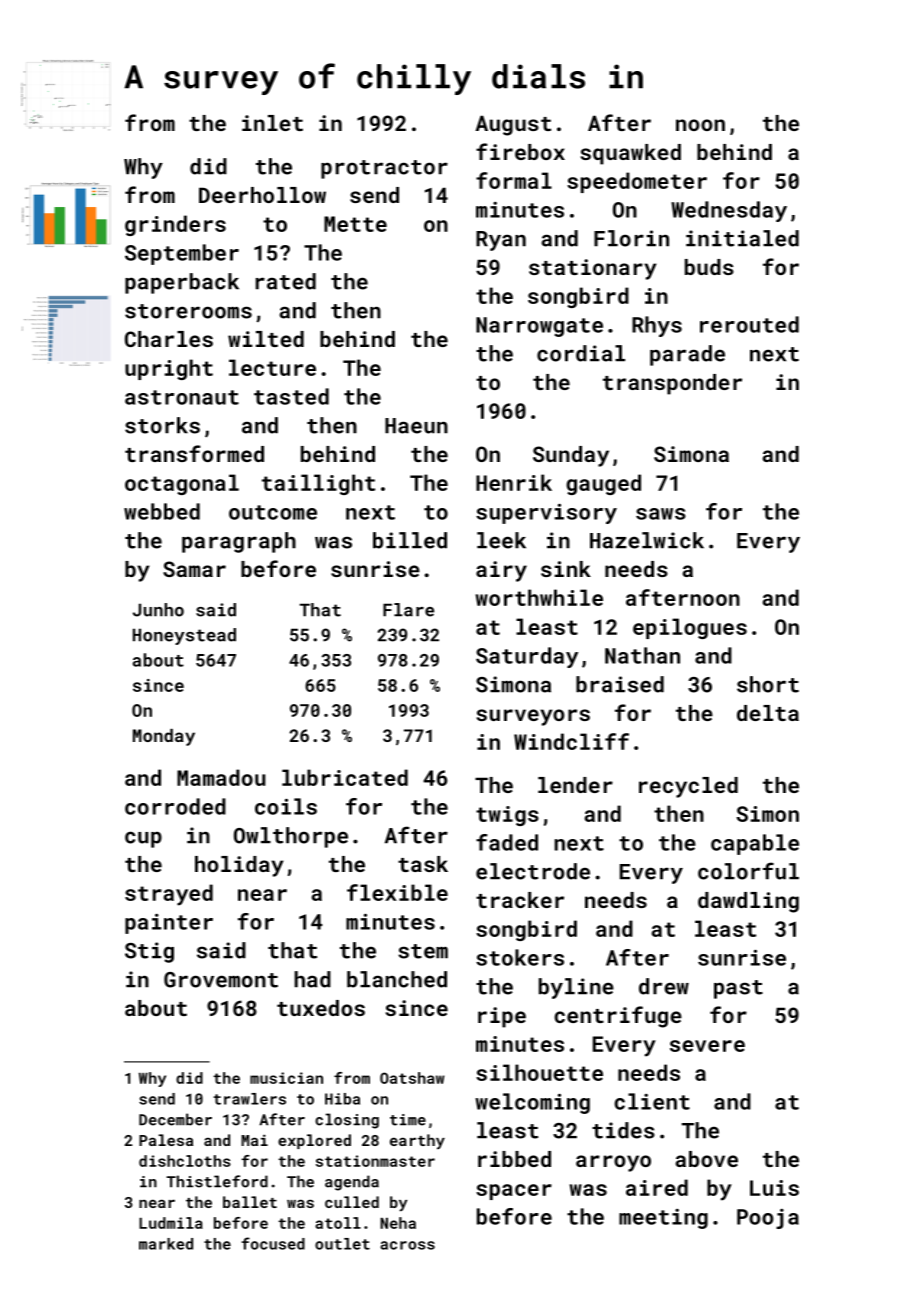  What do you see at coordinates (657, 326) in the page?
I see `Rhys` at bounding box center [657, 326].
